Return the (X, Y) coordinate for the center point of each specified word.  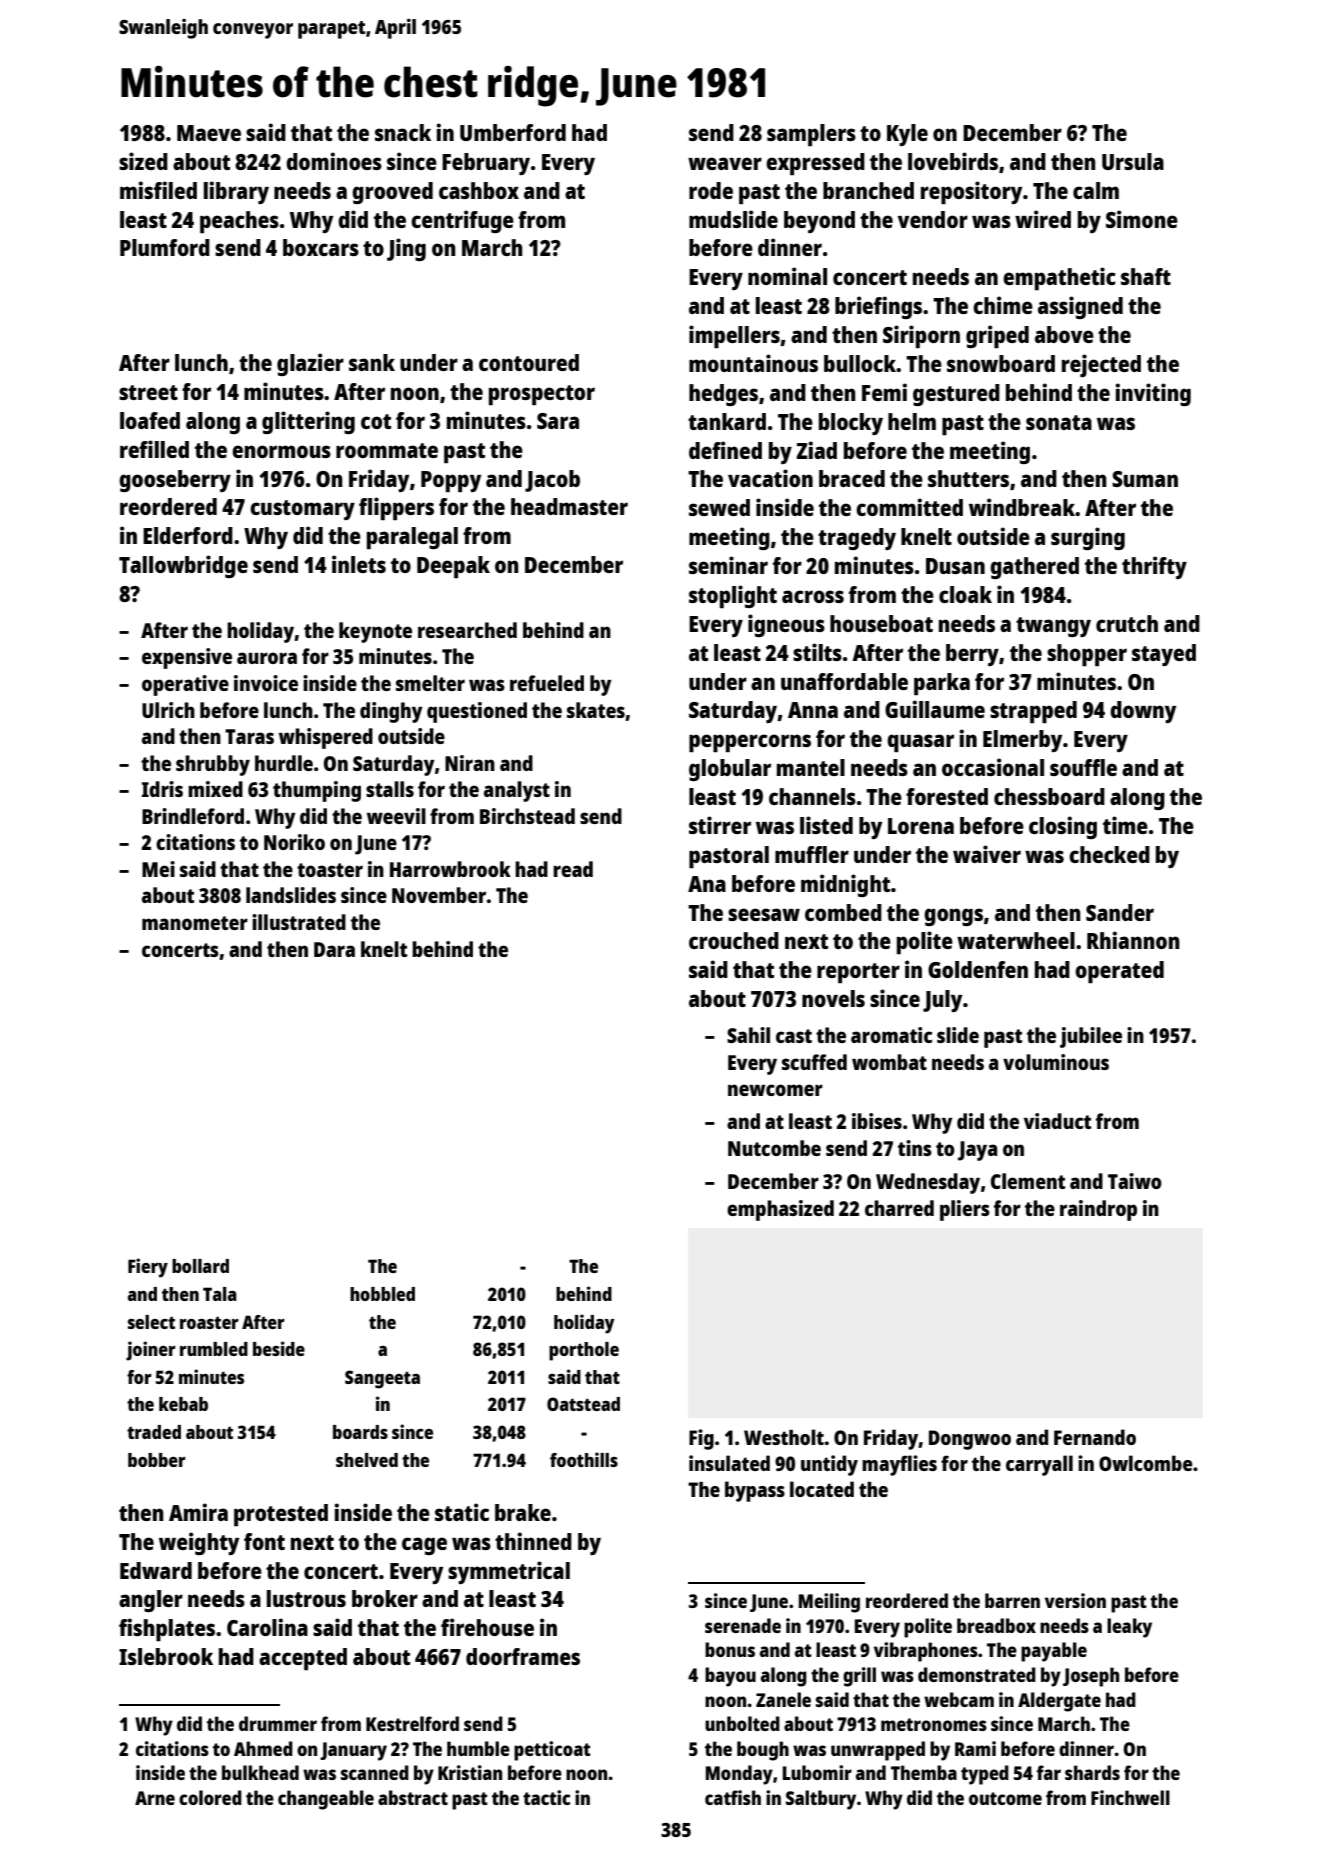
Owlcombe (1145, 1463)
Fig (701, 1439)
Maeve (209, 133)
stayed (1164, 655)
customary (302, 510)
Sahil (748, 1035)
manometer (195, 923)
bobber (157, 1460)
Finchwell (1130, 1797)
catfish (733, 1797)
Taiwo (1135, 1181)
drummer (278, 1723)
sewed (719, 507)
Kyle (907, 135)
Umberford (513, 132)
